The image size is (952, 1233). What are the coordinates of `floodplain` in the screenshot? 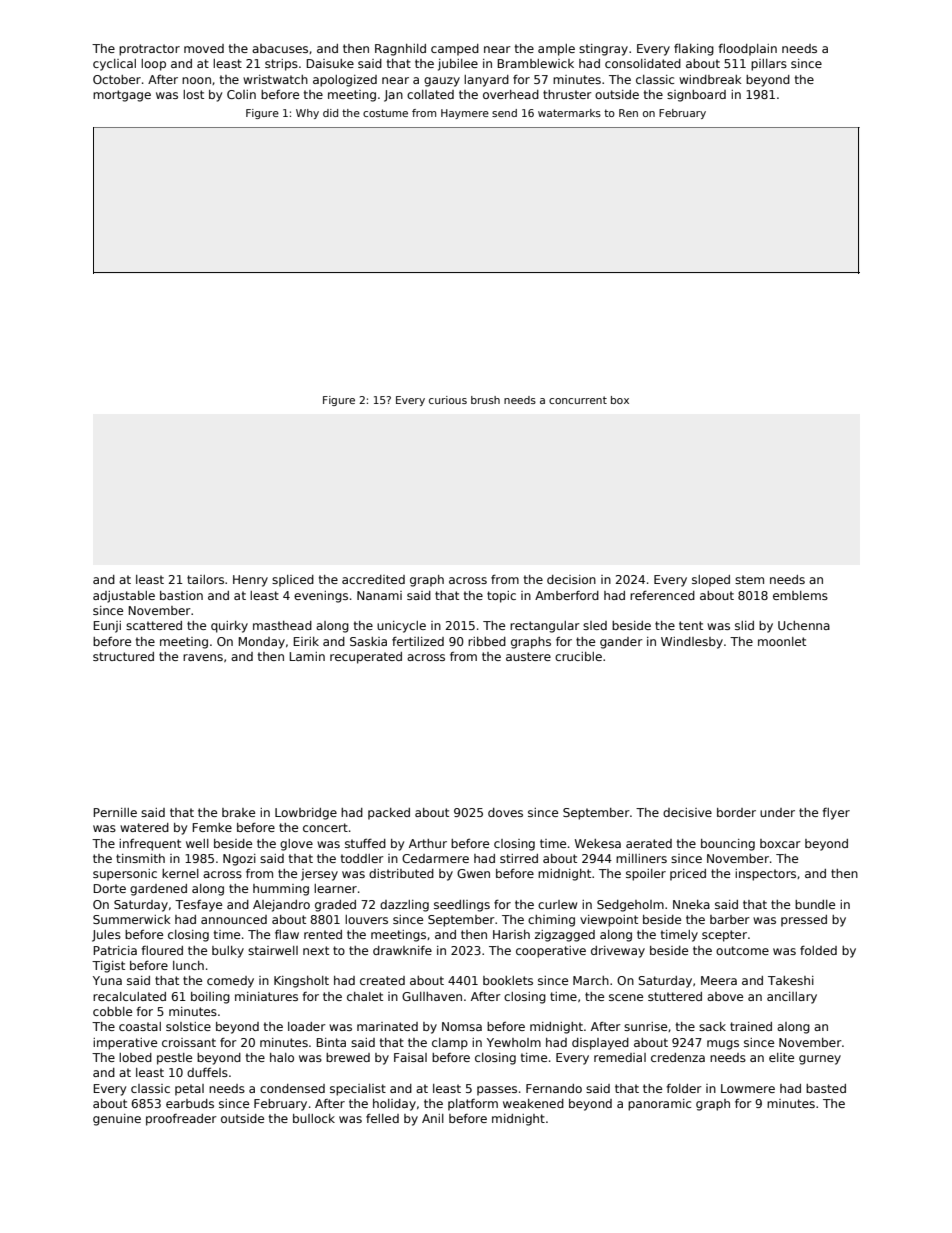 It's located at (747, 50).
